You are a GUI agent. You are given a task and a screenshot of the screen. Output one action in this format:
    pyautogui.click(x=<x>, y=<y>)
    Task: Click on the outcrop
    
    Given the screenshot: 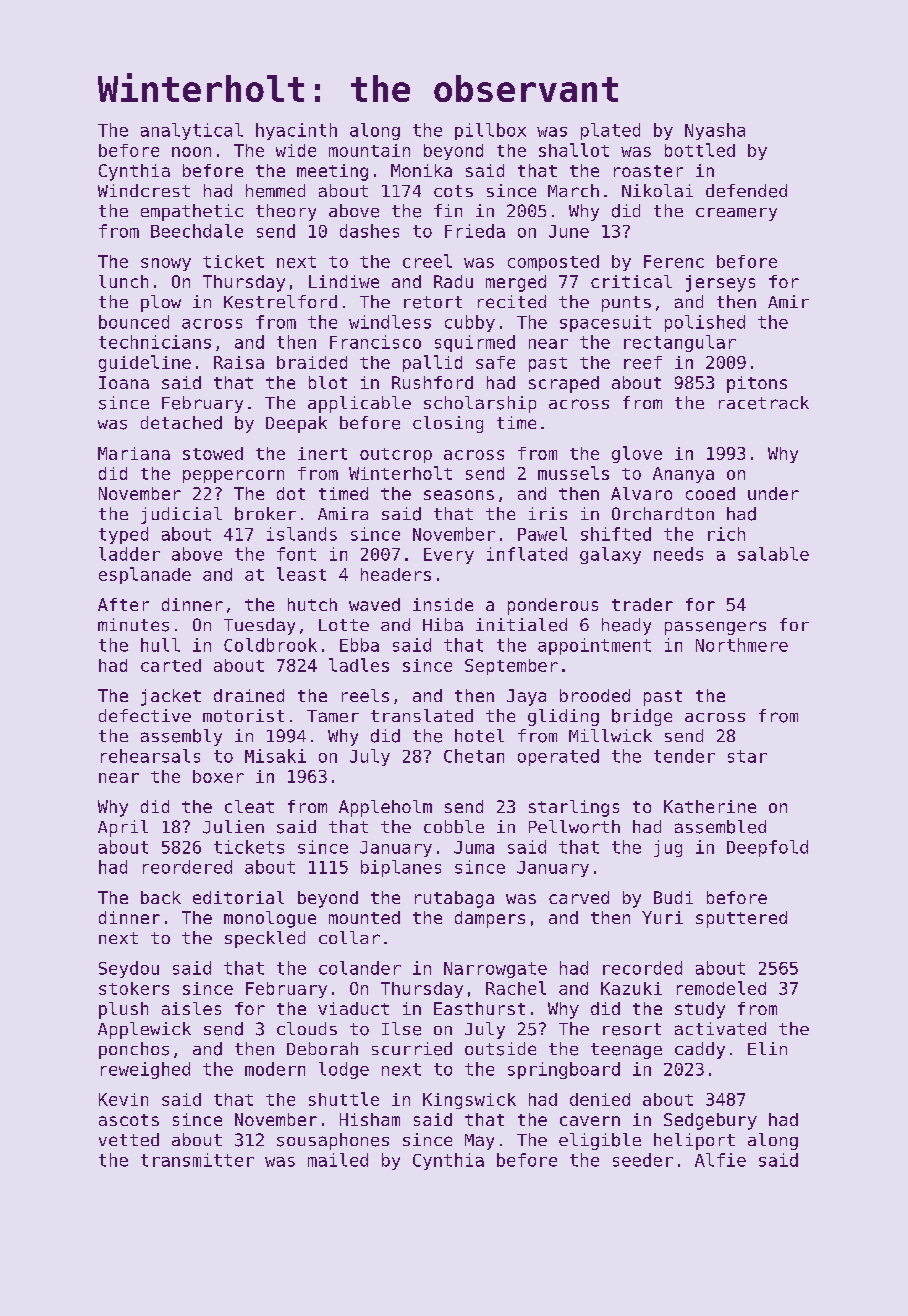 What is the action you would take?
    pyautogui.click(x=396, y=455)
